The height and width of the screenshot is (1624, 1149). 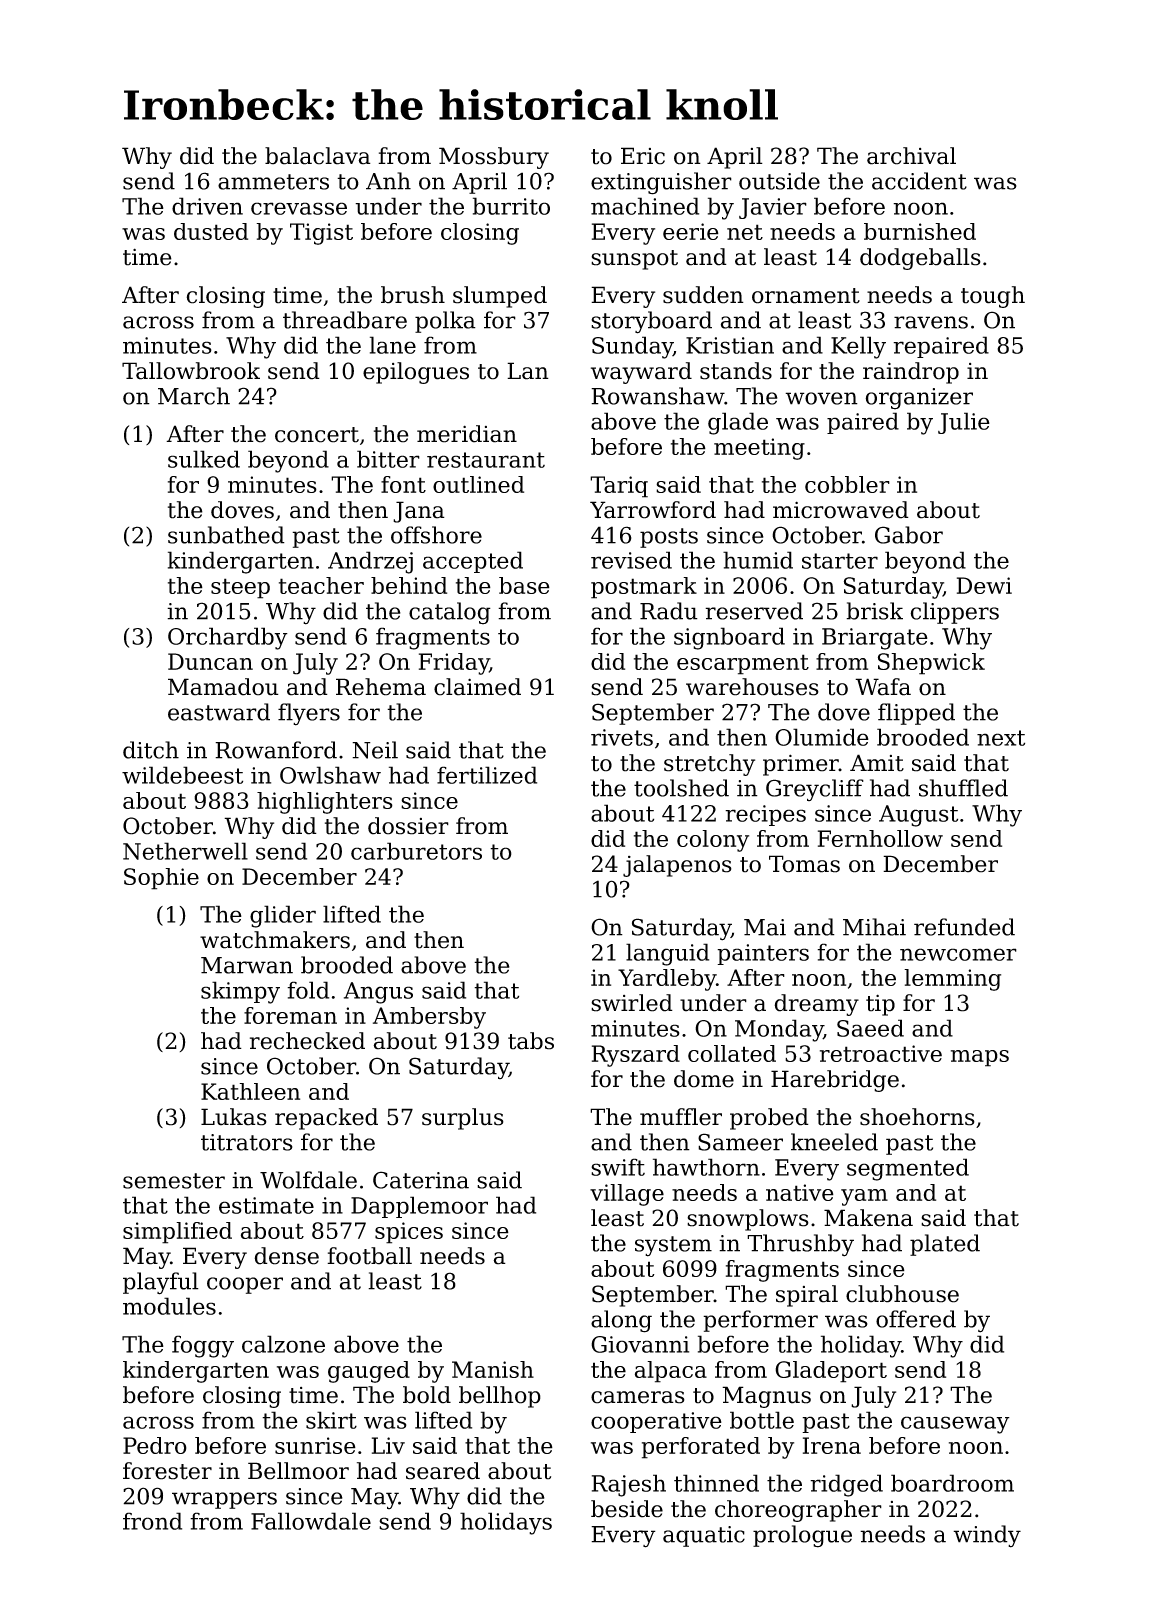 What do you see at coordinates (478, 484) in the screenshot?
I see `outlined` at bounding box center [478, 484].
